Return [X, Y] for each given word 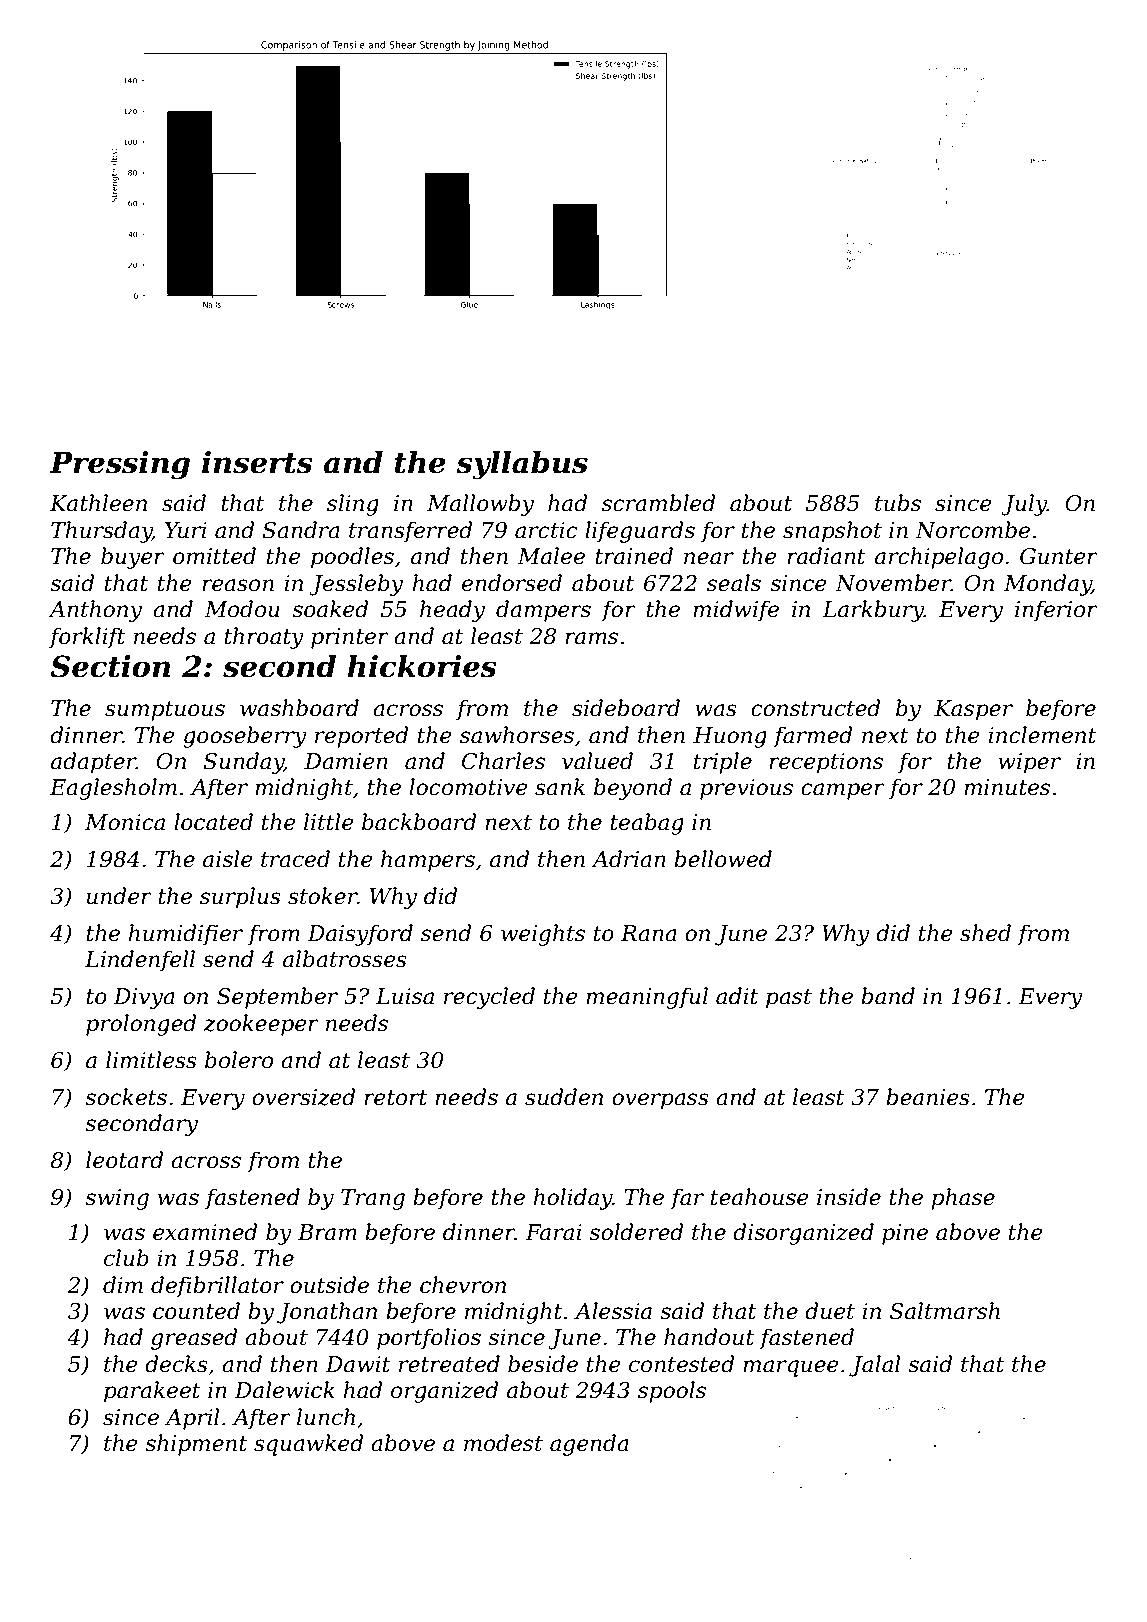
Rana [649, 933]
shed [985, 933]
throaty [264, 638]
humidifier [185, 935]
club [126, 1258]
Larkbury [873, 611]
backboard [419, 822]
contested [681, 1364]
